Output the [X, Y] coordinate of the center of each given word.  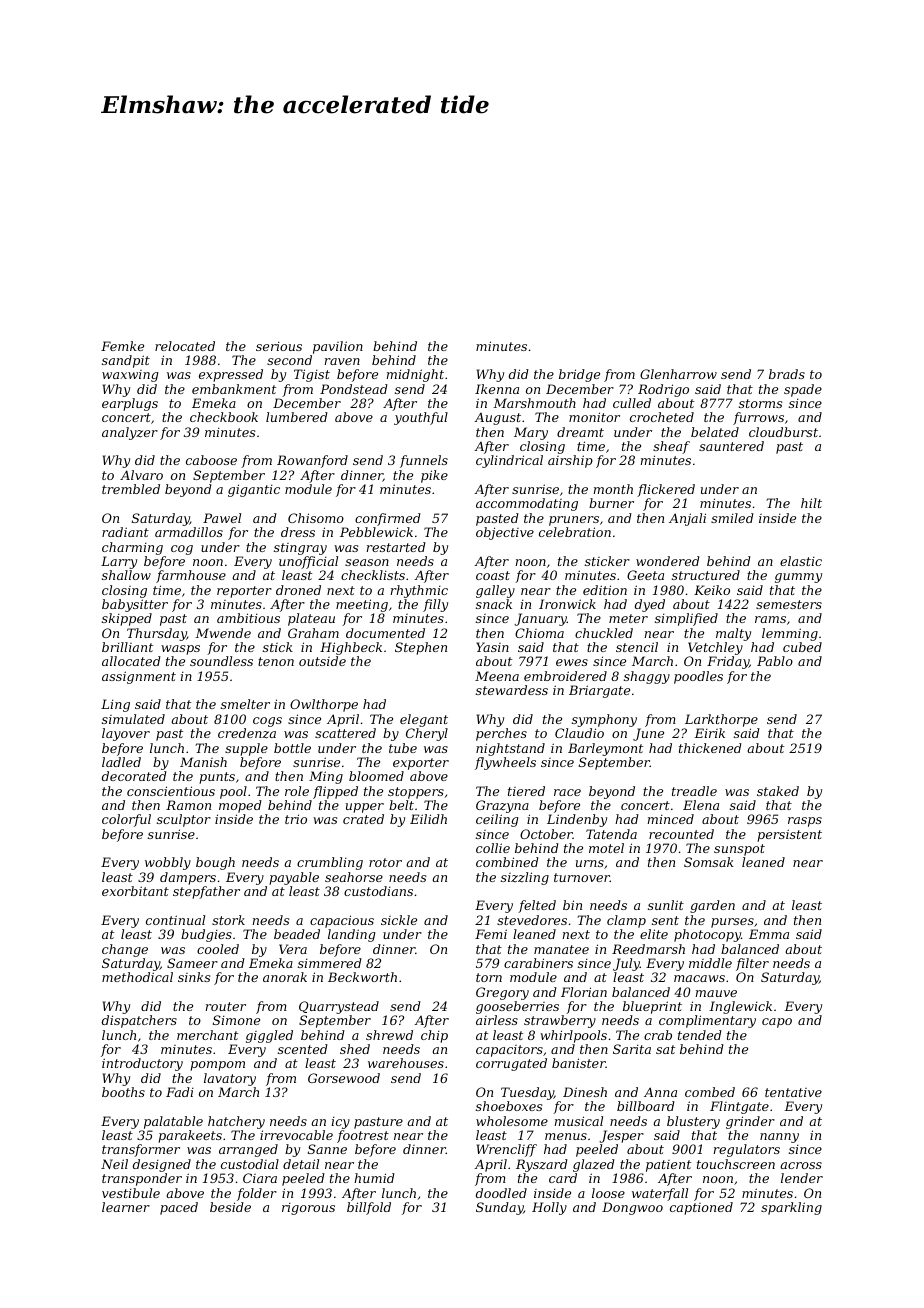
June [648, 734]
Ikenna [497, 389]
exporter [421, 764]
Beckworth [362, 977]
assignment [139, 677]
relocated [185, 346]
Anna [660, 1092]
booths [123, 1092]
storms [760, 403]
